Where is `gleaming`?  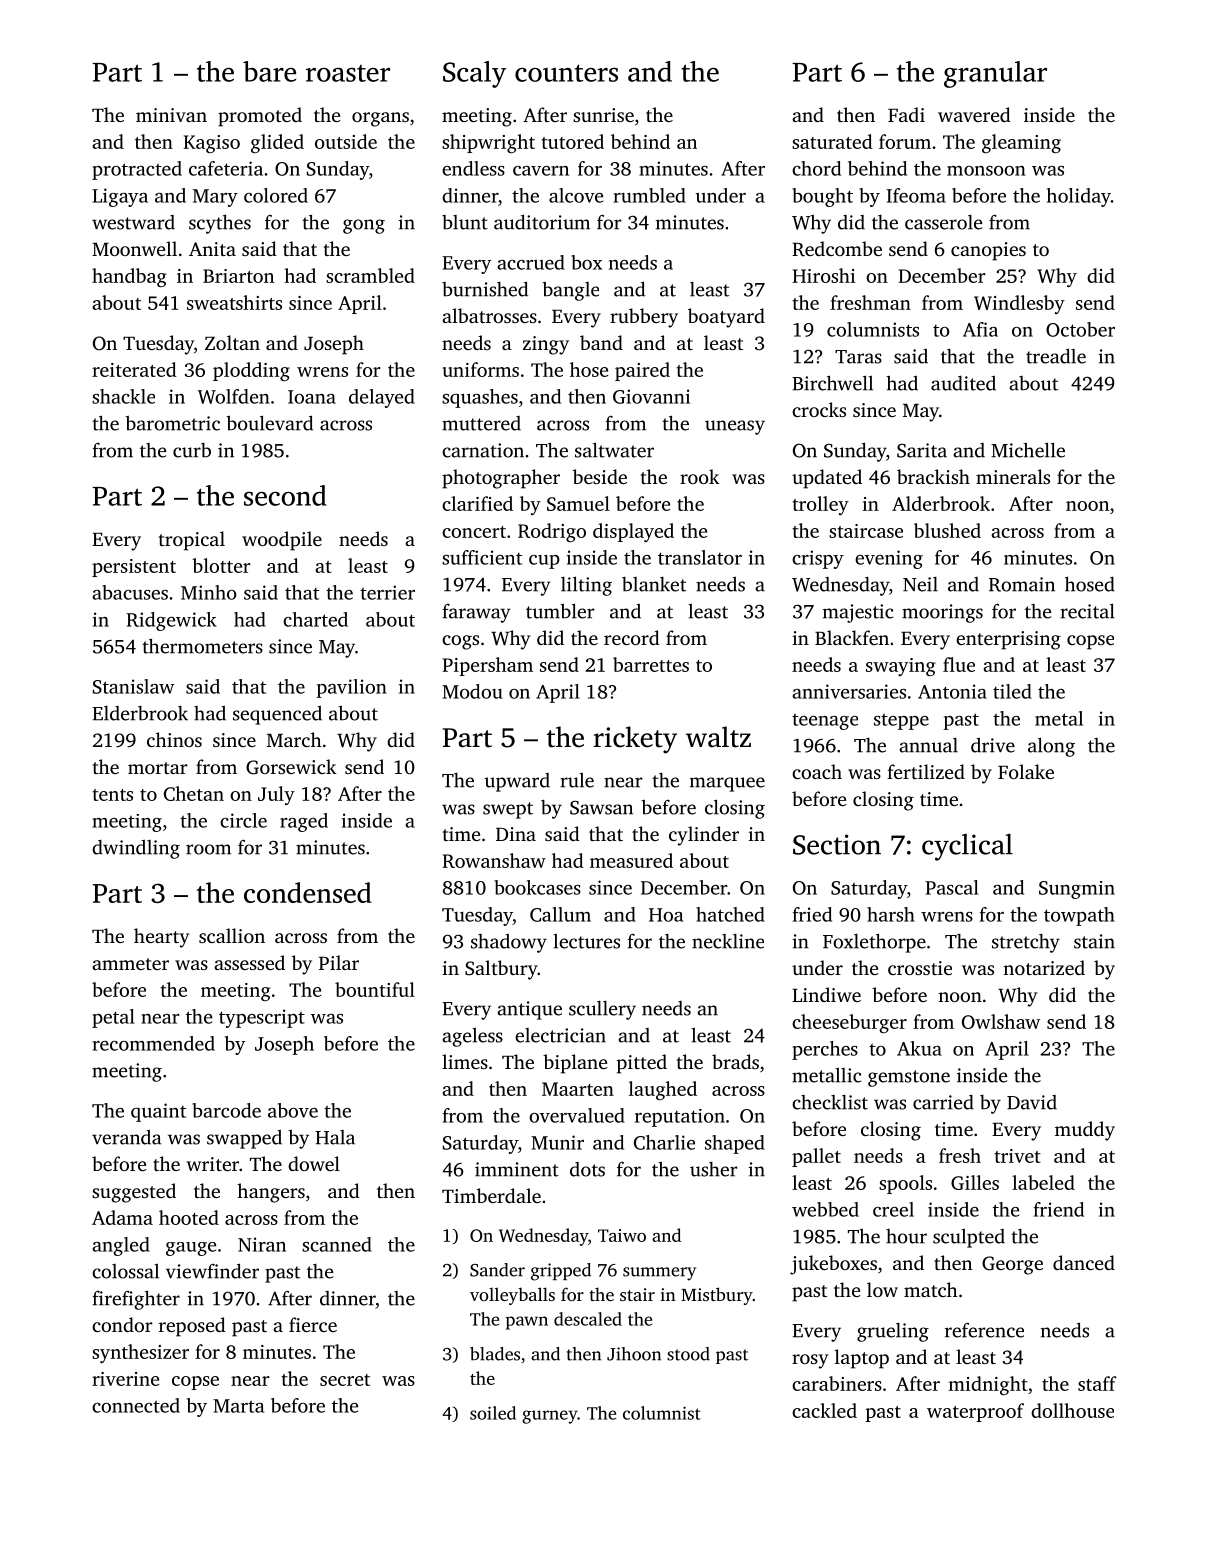 gleaming is located at coordinates (1021, 143).
